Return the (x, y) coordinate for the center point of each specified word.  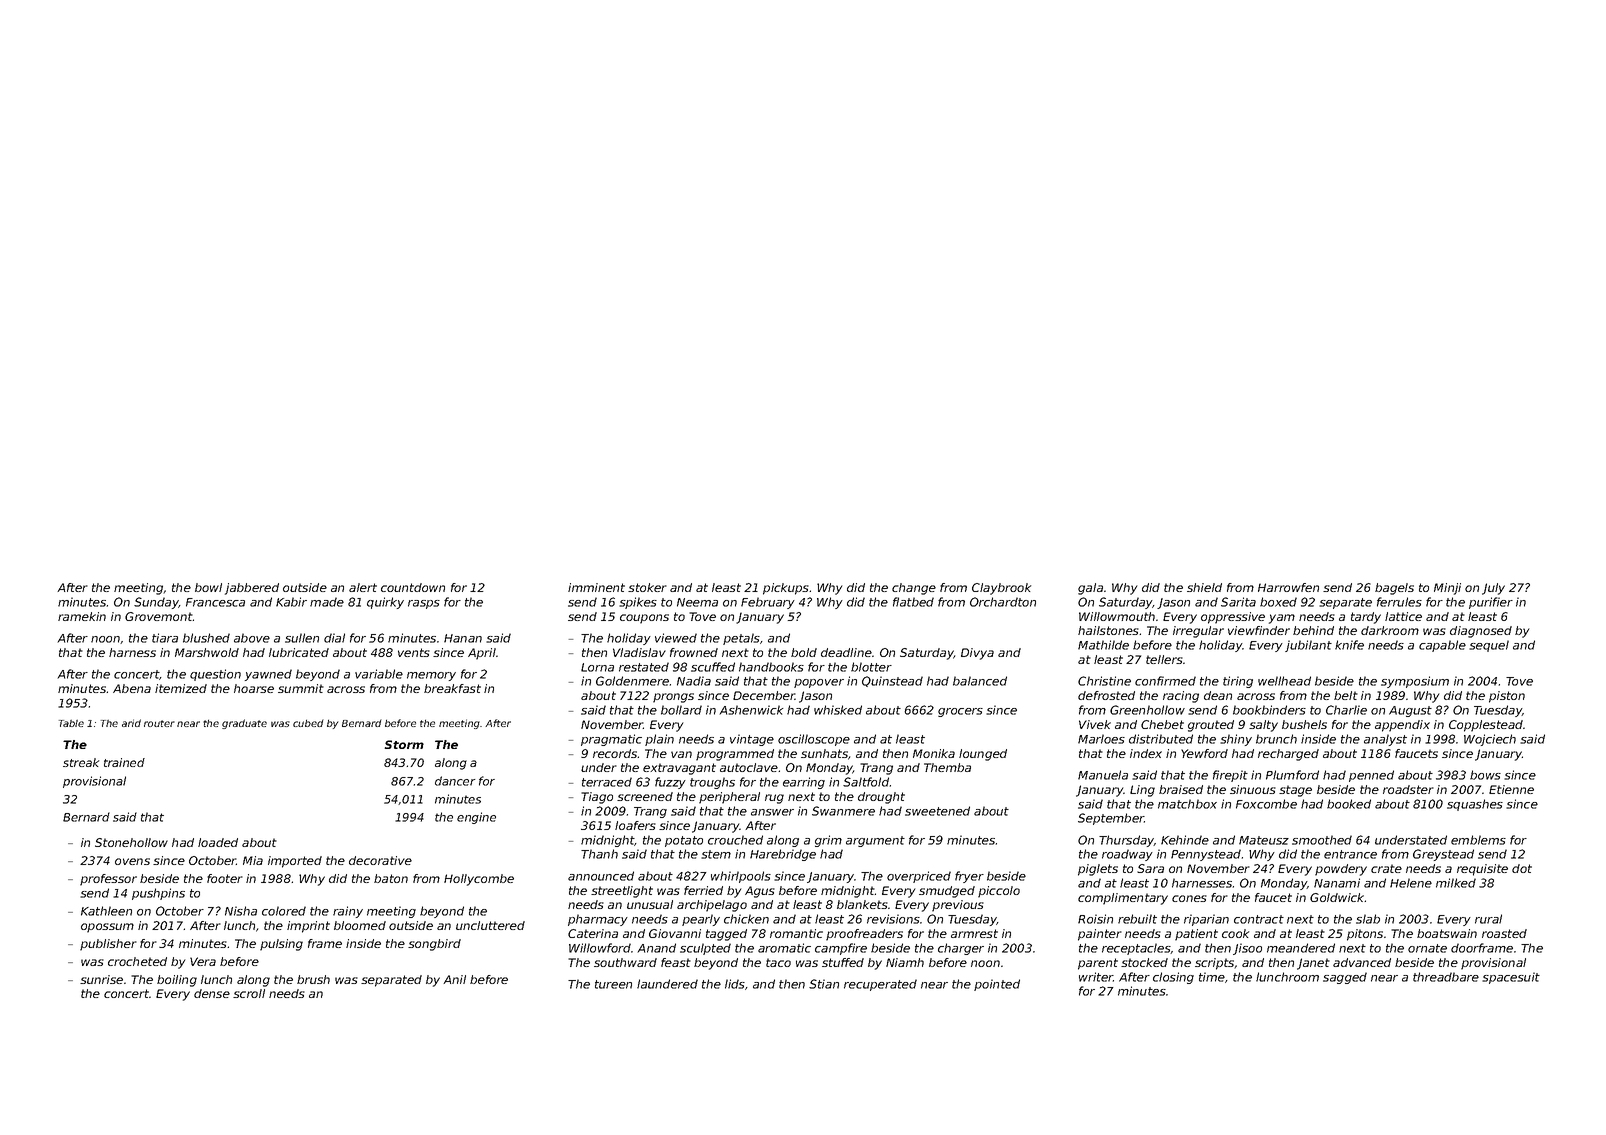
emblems (1478, 840)
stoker (647, 587)
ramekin (82, 616)
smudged (947, 892)
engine (476, 818)
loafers (635, 825)
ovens (132, 861)
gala (1090, 589)
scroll (249, 993)
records (615, 753)
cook (1235, 933)
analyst (1385, 740)
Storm (404, 744)
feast (676, 962)
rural (1488, 919)
